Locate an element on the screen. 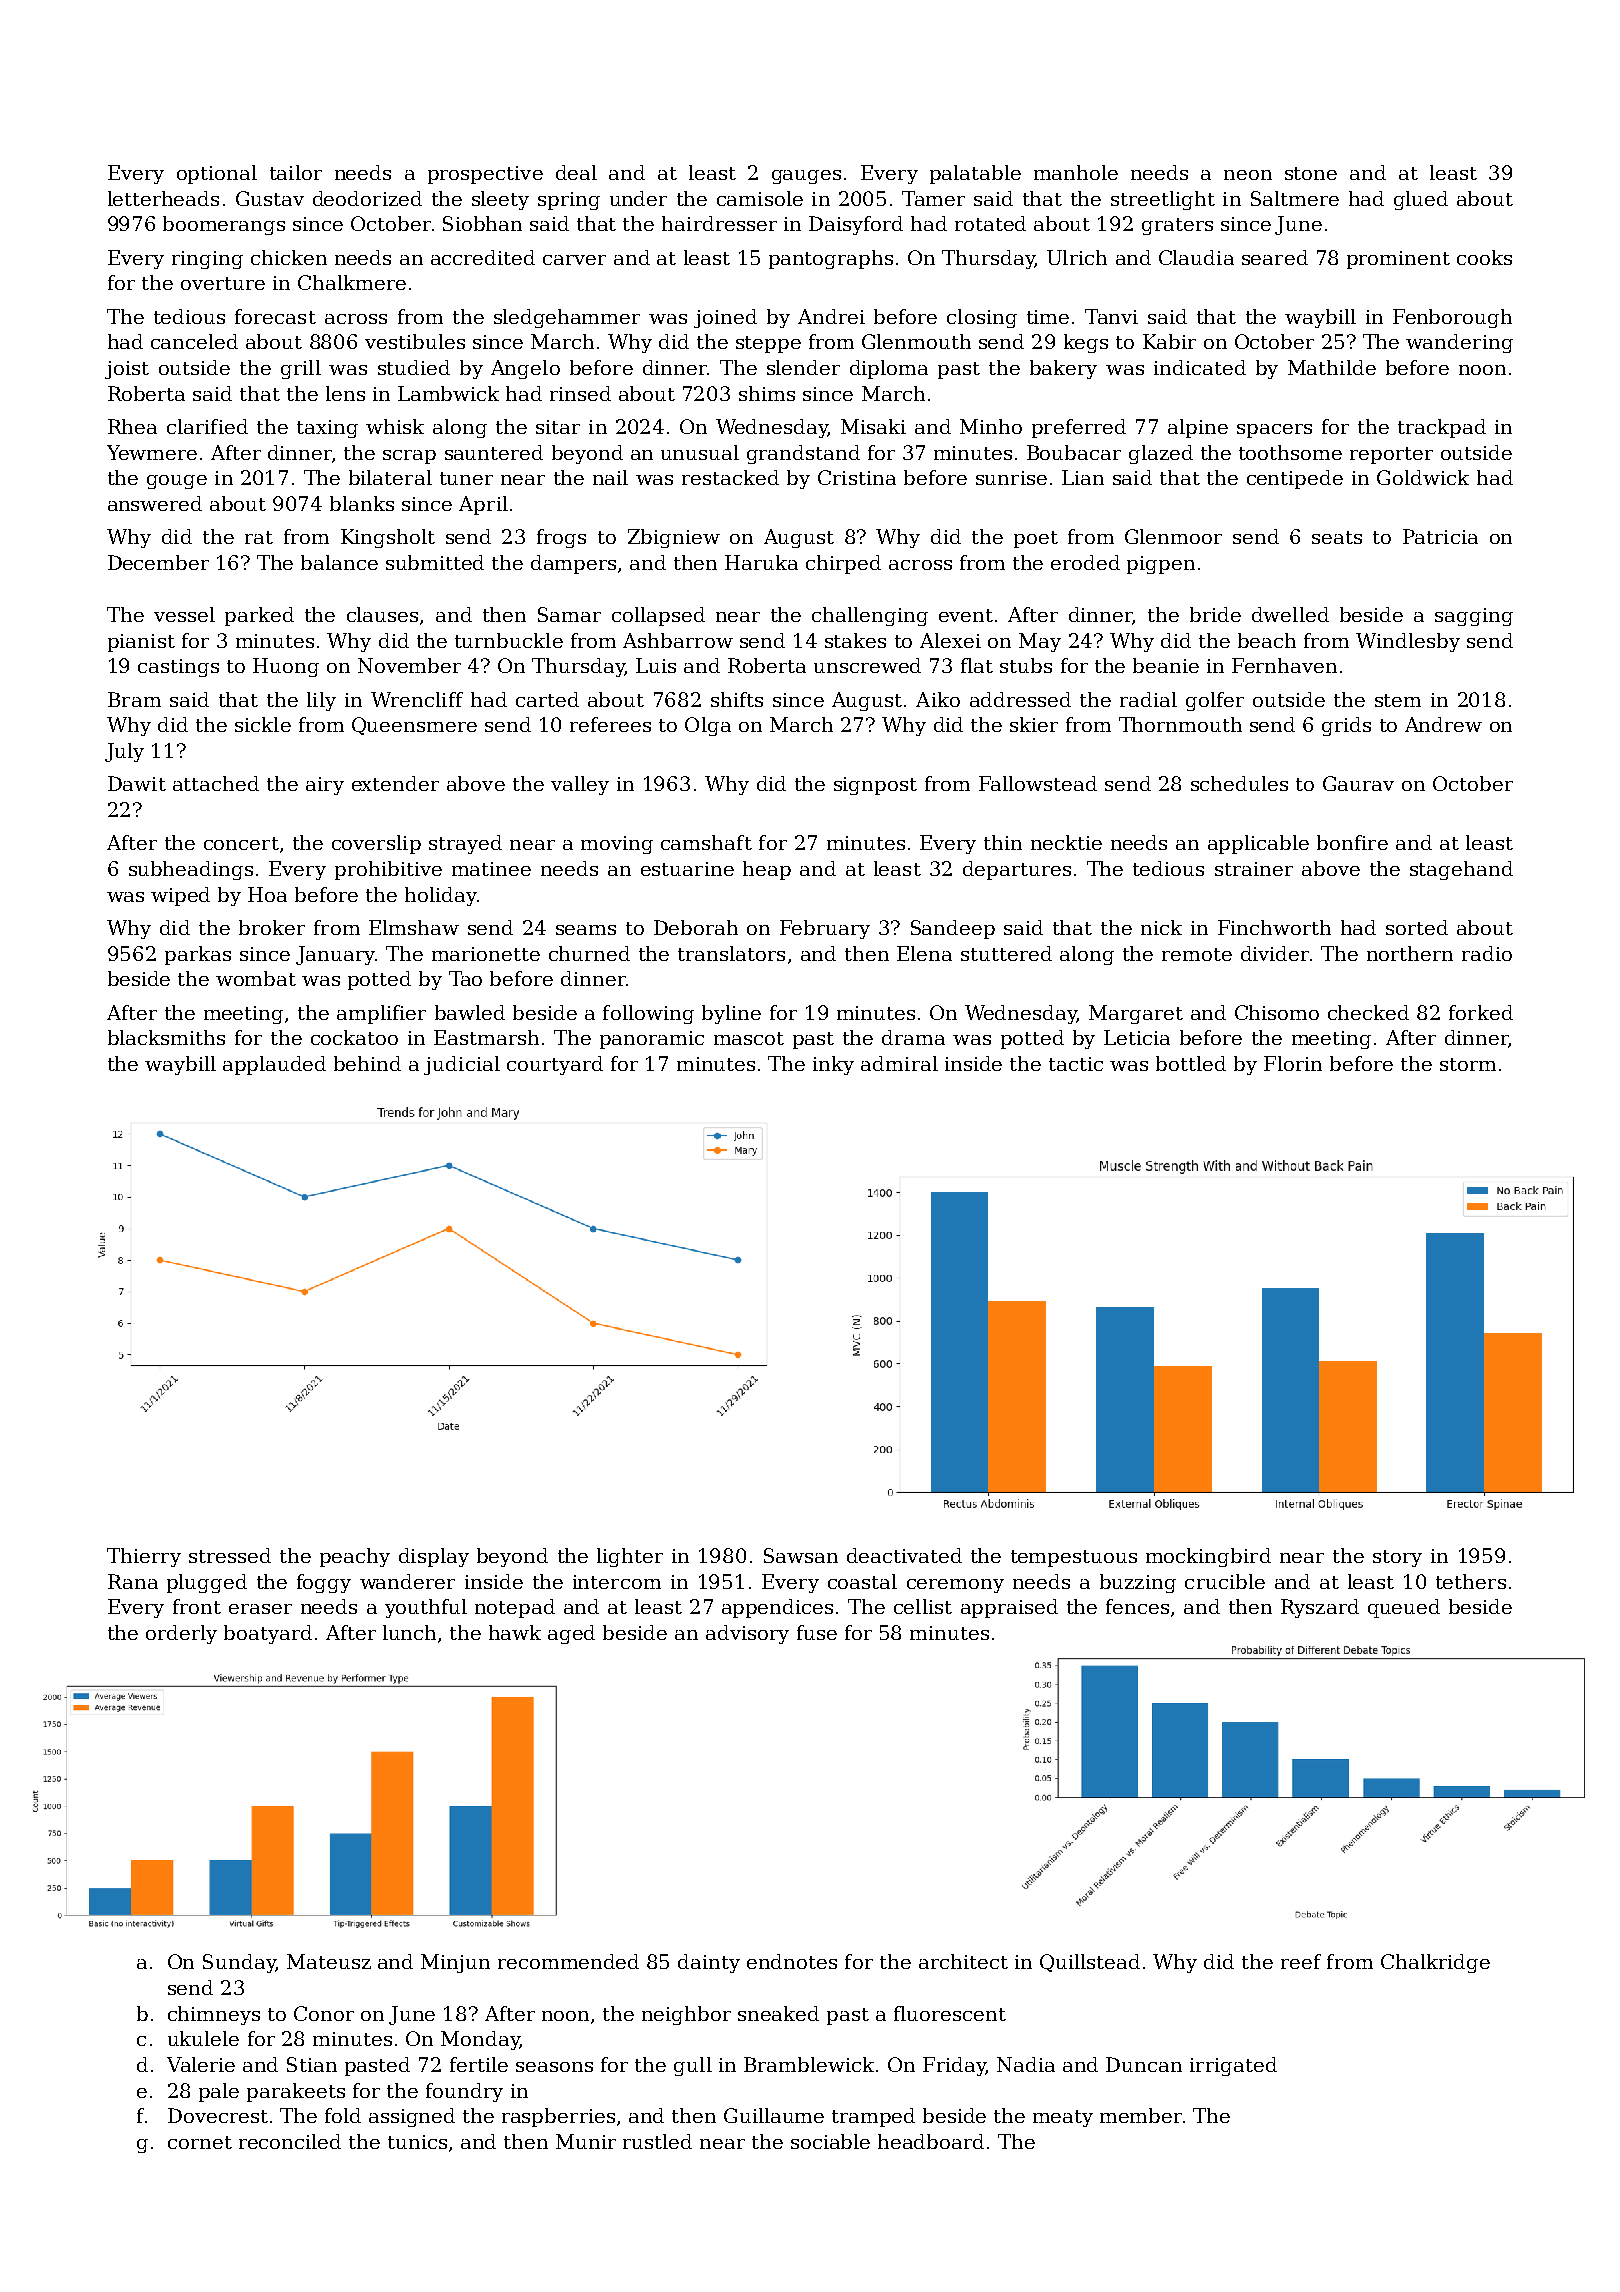 This screenshot has height=2292, width=1620. shifts is located at coordinates (737, 699).
